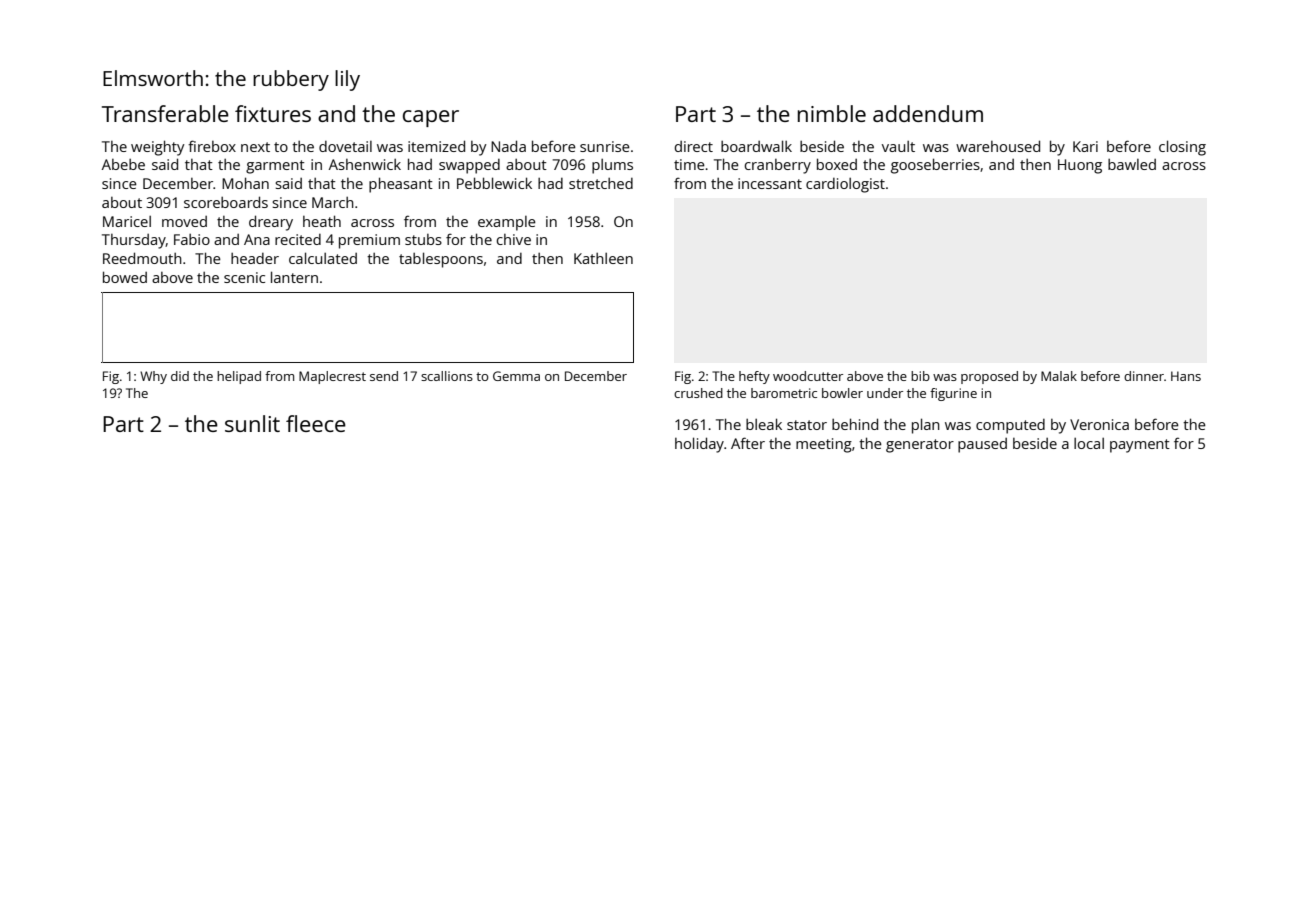 This document has height=924, width=1308. Describe the element at coordinates (244, 277) in the document. I see `scenic` at that location.
